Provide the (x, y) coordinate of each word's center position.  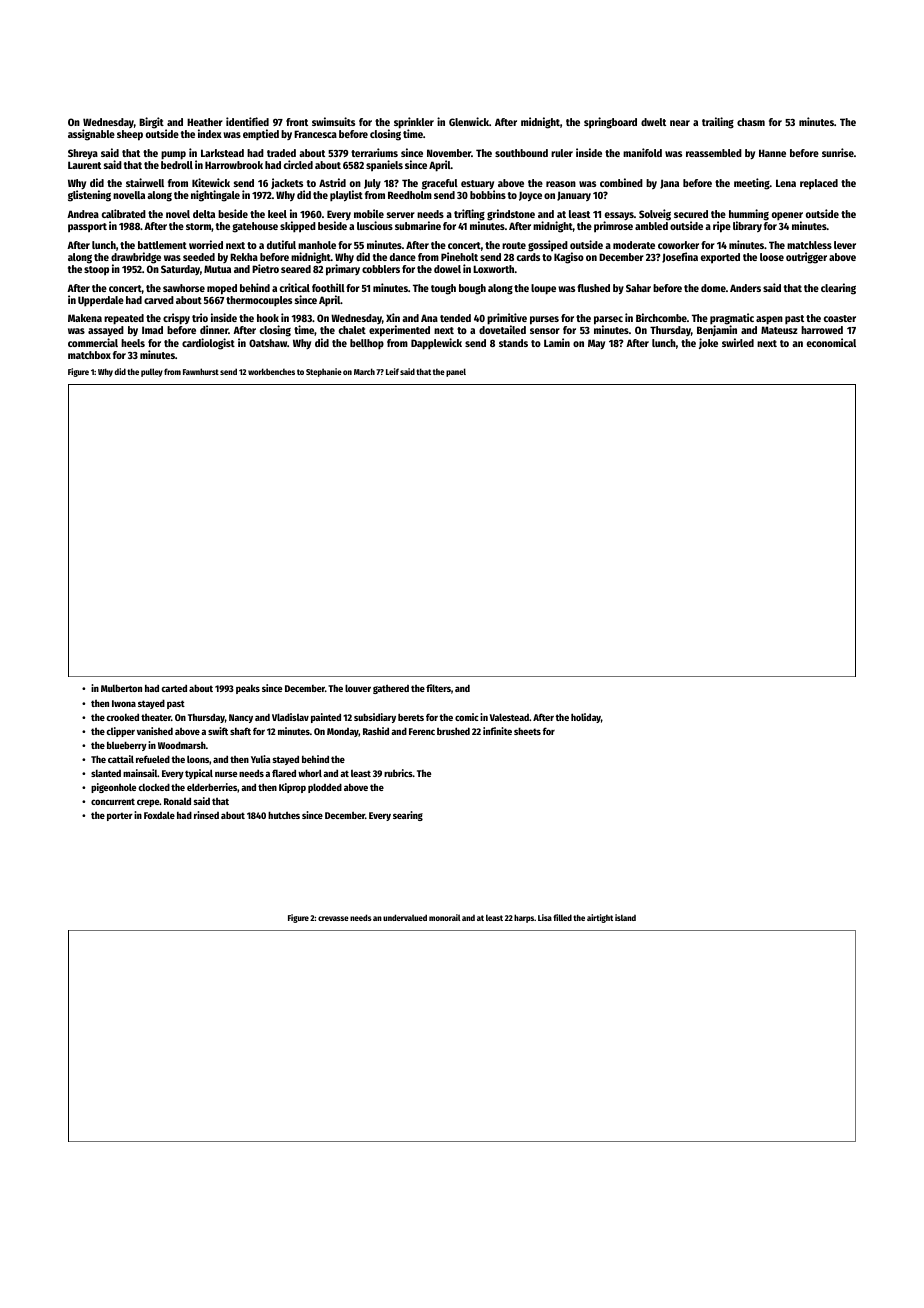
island (625, 917)
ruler (562, 153)
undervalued (405, 917)
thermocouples (259, 301)
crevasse (333, 918)
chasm (751, 122)
